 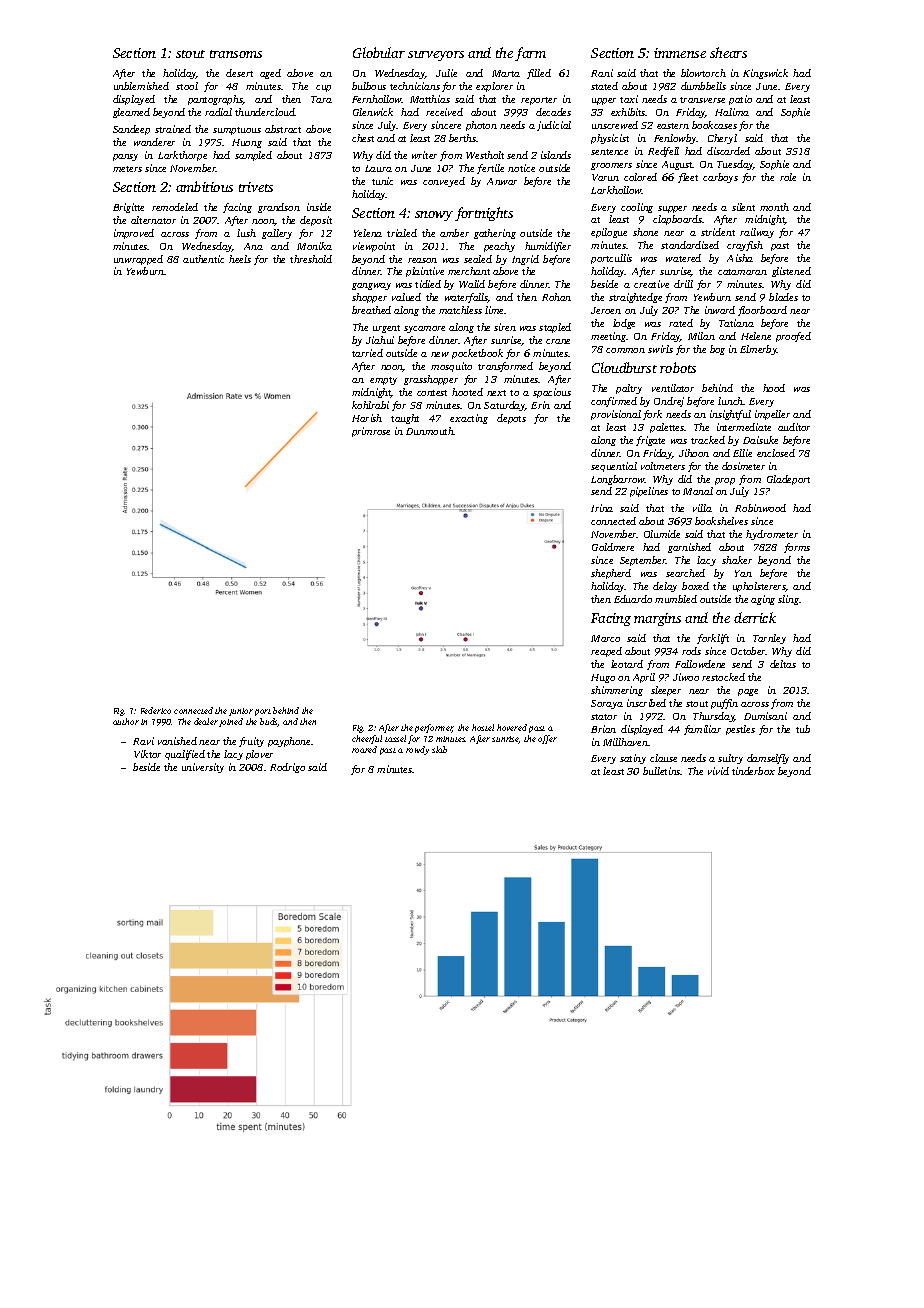 What do you see at coordinates (241, 712) in the screenshot?
I see `junior` at bounding box center [241, 712].
